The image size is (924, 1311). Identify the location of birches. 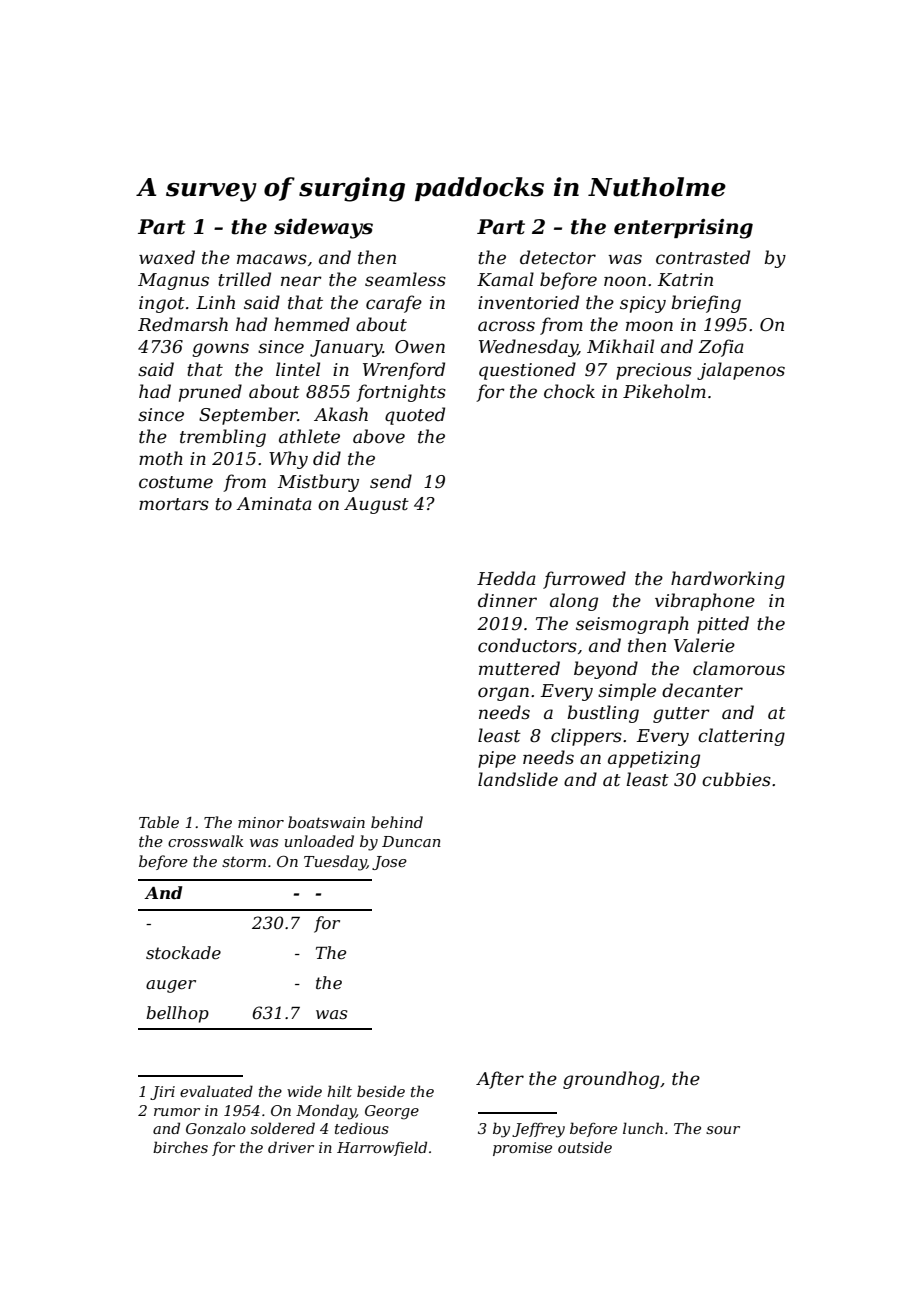
(180, 1147).
